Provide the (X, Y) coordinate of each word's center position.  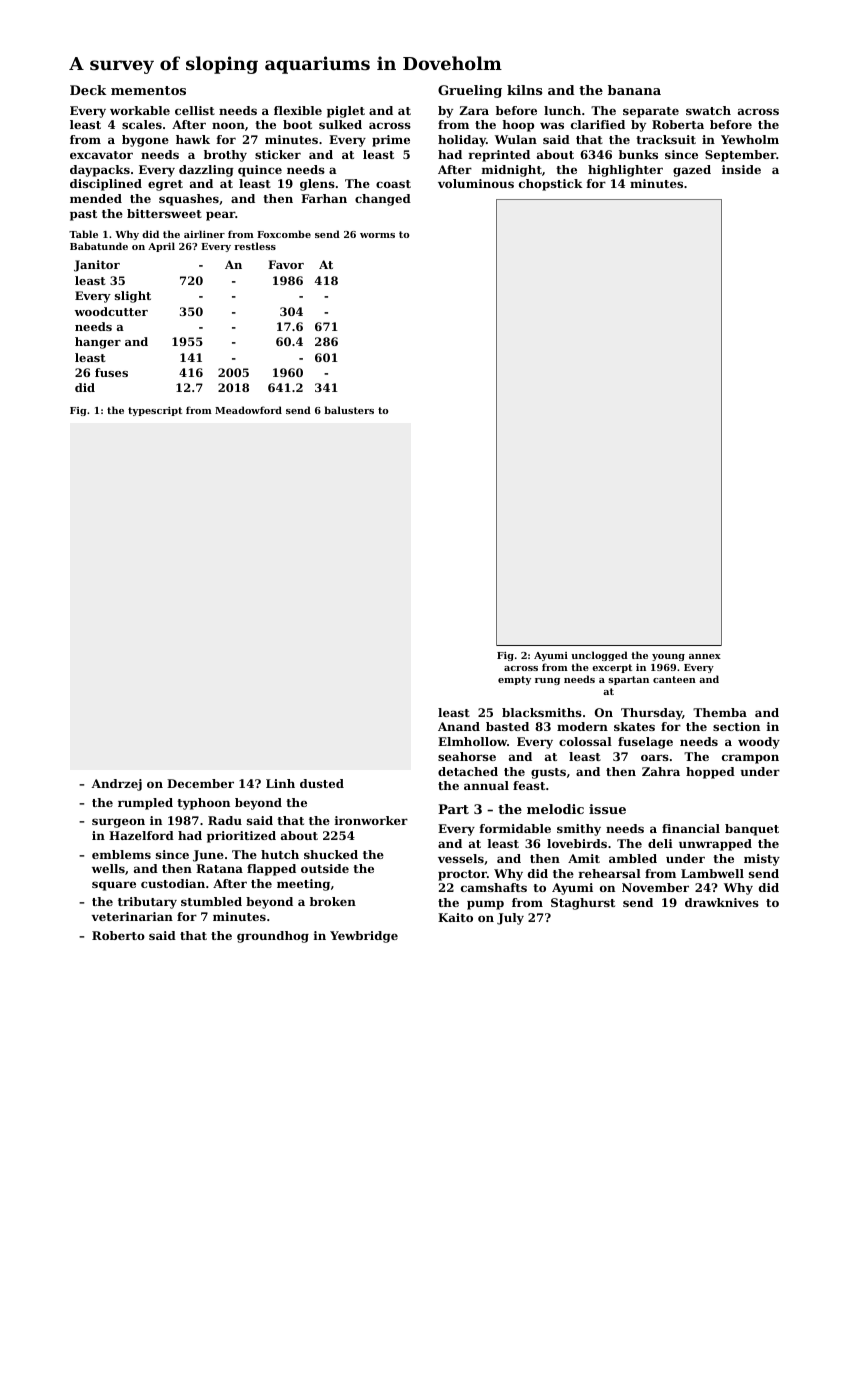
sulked (340, 124)
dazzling (206, 171)
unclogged (599, 656)
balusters (349, 410)
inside (741, 169)
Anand (459, 726)
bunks (638, 154)
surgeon (118, 823)
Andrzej (117, 785)
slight (133, 297)
